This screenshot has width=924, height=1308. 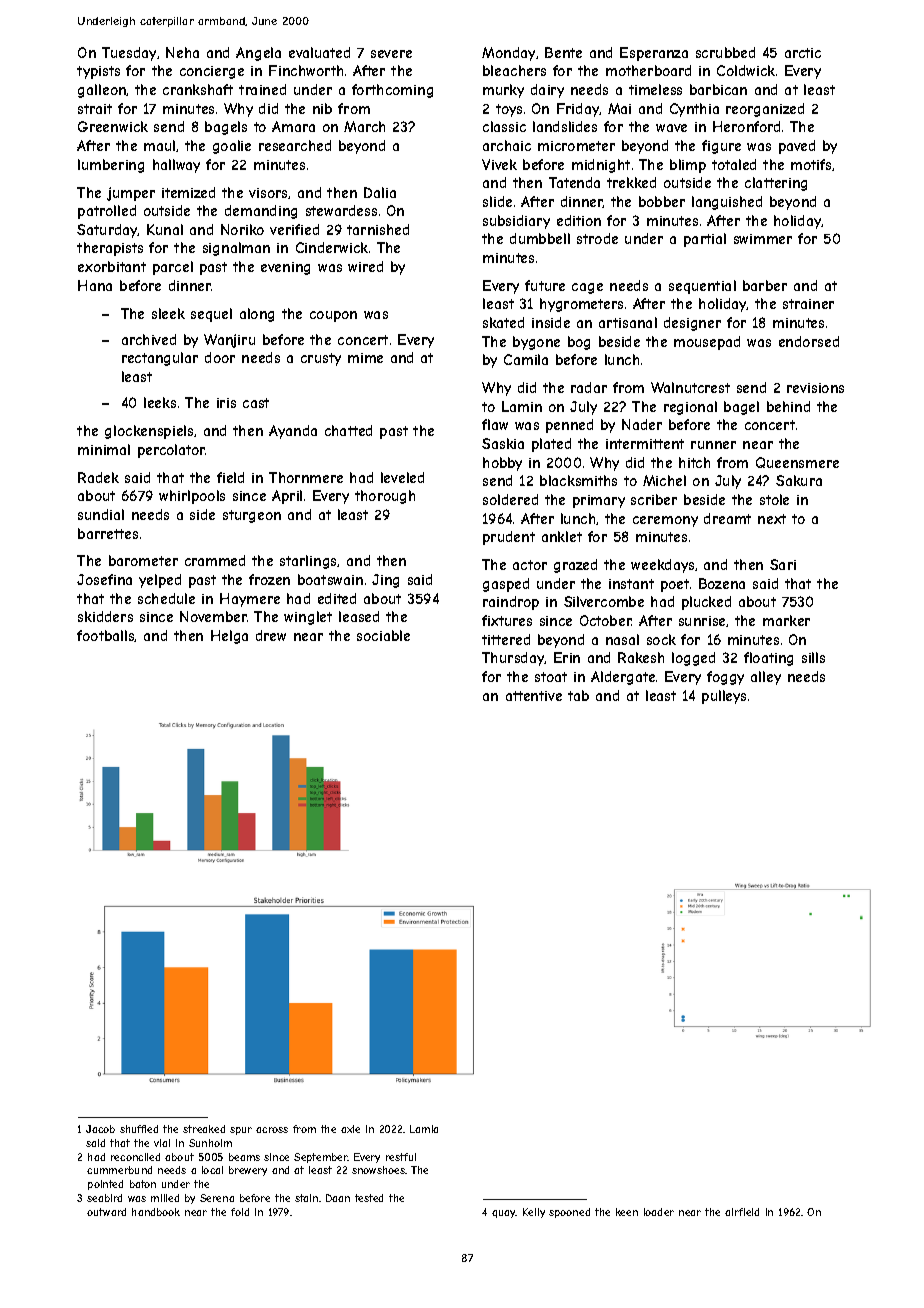 What do you see at coordinates (813, 657) in the screenshot?
I see `sills` at bounding box center [813, 657].
